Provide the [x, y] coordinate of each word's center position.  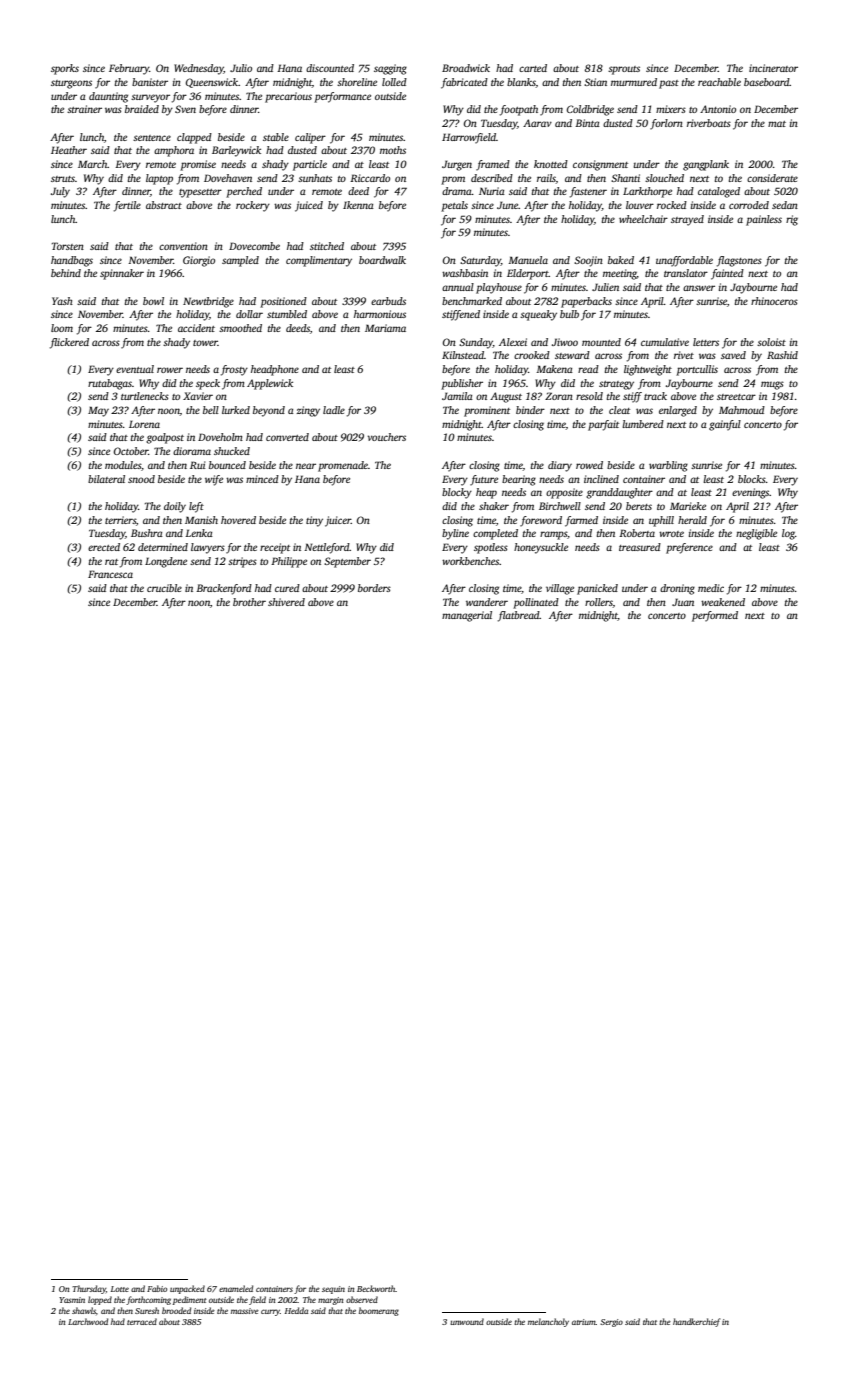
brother [249, 602]
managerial [467, 616]
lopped [100, 1300]
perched [244, 192]
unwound [467, 1321]
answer [699, 288]
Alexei [513, 342]
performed [715, 616]
